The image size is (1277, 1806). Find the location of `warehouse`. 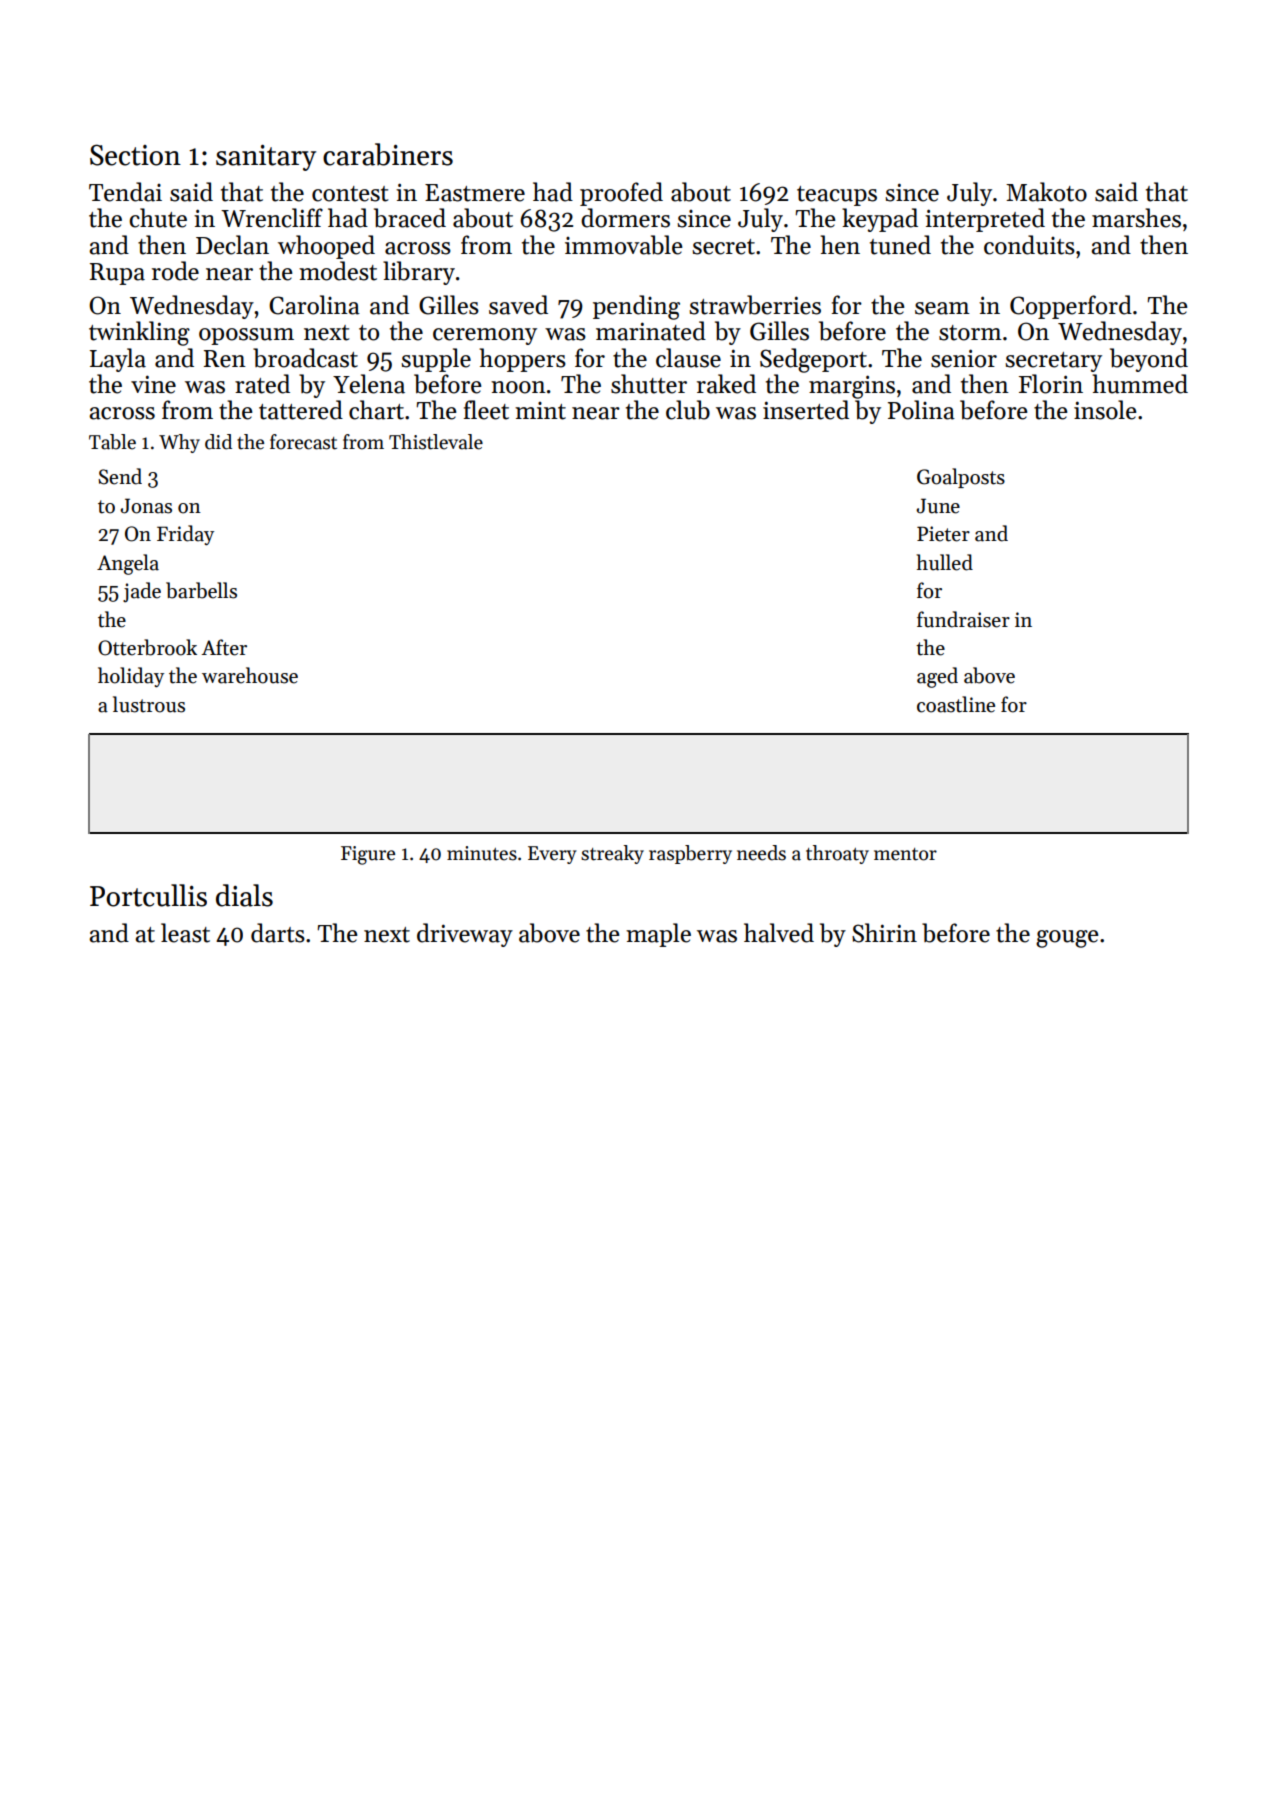

warehouse is located at coordinates (250, 675).
